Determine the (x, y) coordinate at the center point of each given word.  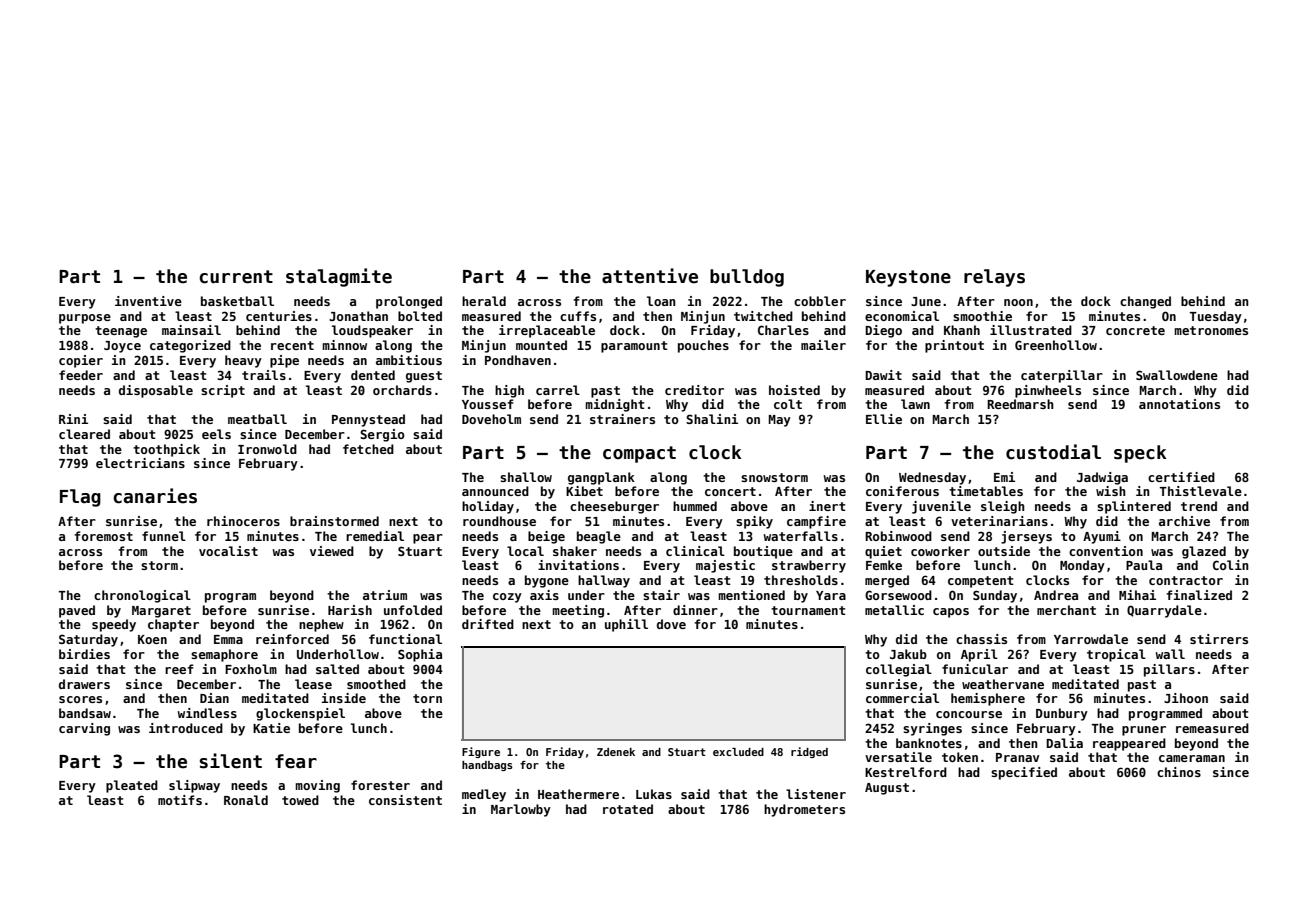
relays (994, 278)
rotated (628, 809)
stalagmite (339, 277)
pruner (1144, 731)
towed (300, 800)
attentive (650, 276)
